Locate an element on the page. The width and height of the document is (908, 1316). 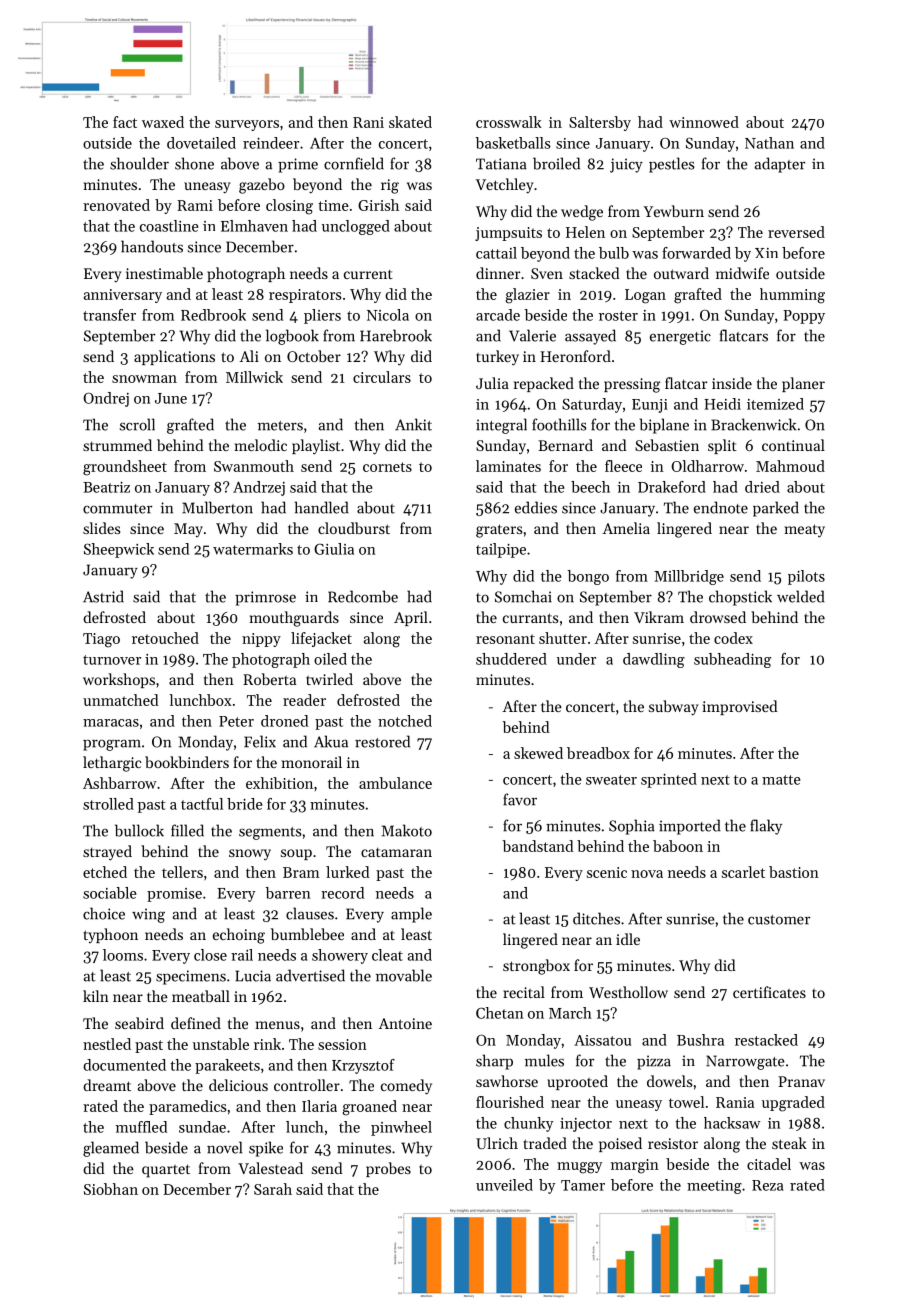
Millwick is located at coordinates (254, 377).
